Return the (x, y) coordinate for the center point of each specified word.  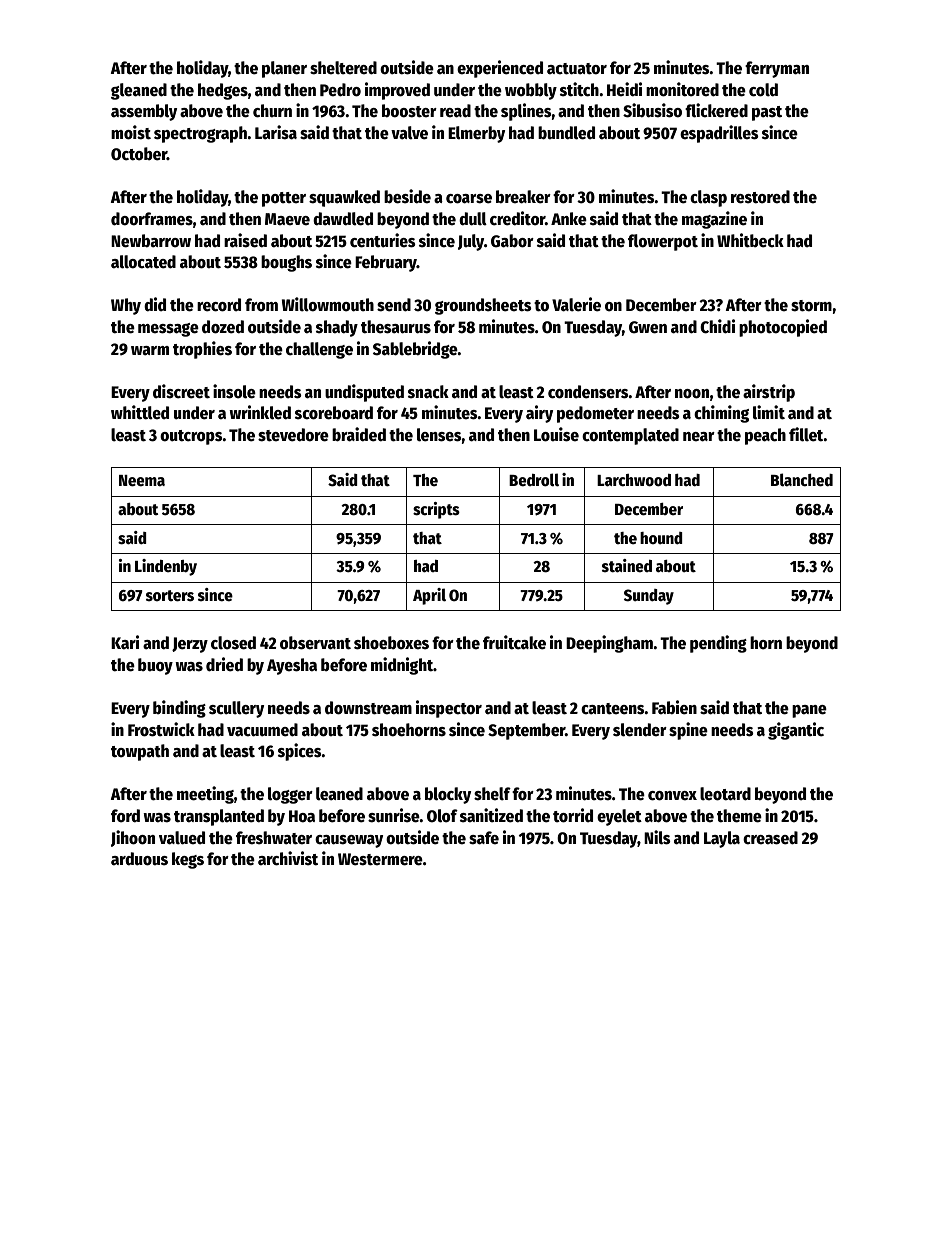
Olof (442, 816)
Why (126, 306)
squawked (344, 198)
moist (131, 132)
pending (718, 644)
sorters (170, 596)
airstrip (769, 393)
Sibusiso (652, 110)
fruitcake (514, 642)
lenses (439, 435)
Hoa (302, 816)
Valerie (576, 304)
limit (769, 412)
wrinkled (260, 412)
